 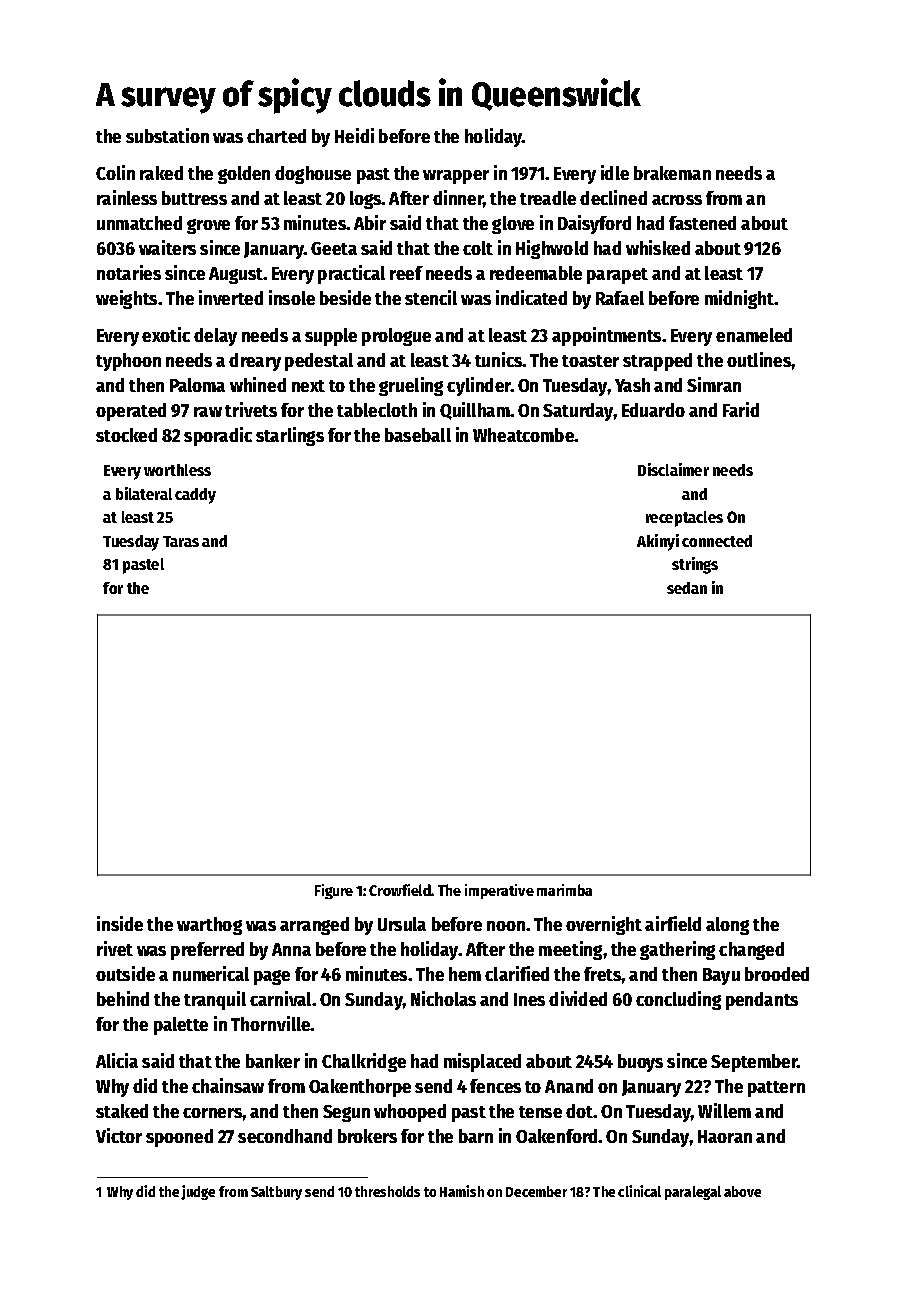 What do you see at coordinates (400, 890) in the screenshot?
I see `Crowfield` at bounding box center [400, 890].
